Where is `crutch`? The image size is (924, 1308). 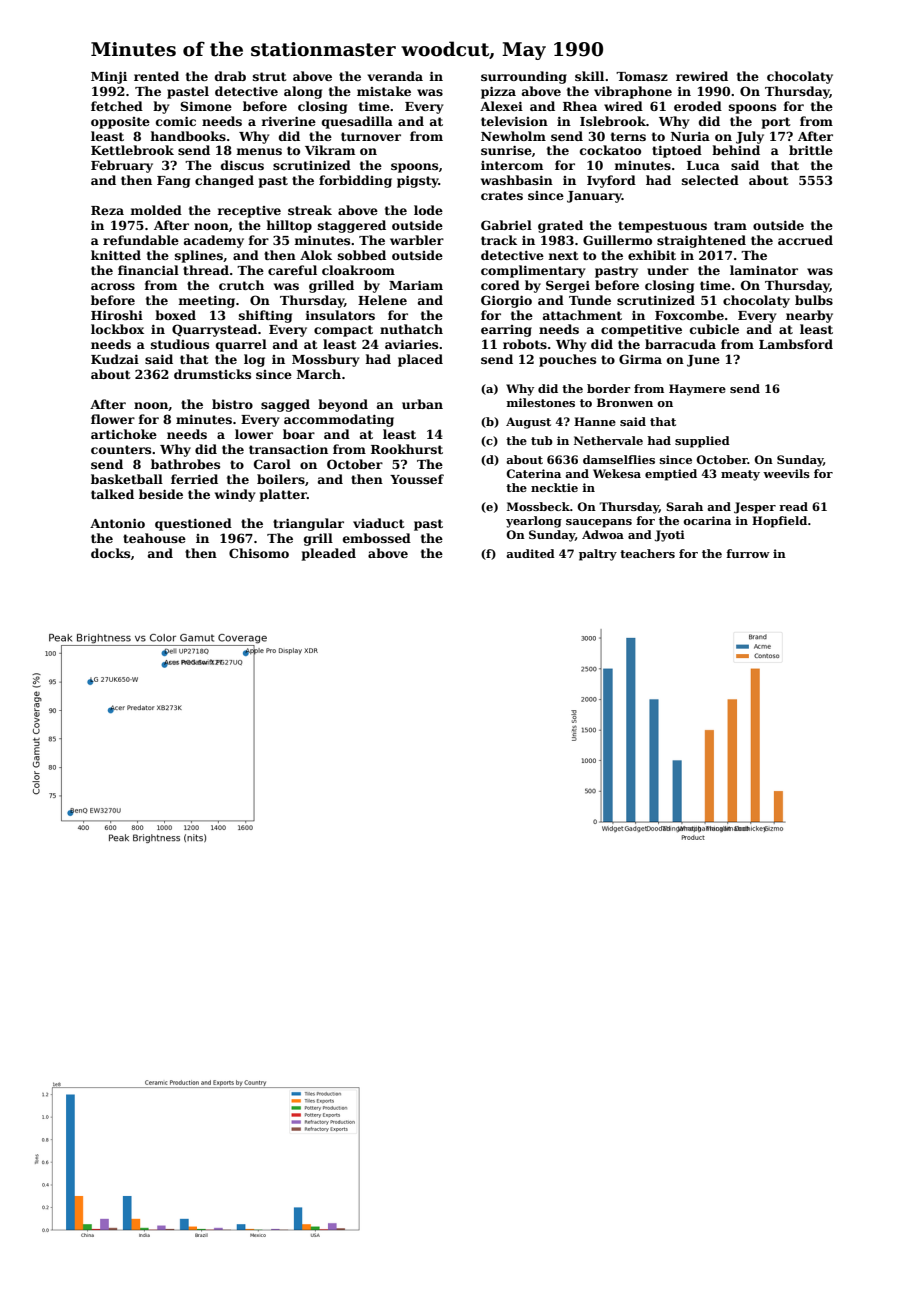 crutch is located at coordinates (241, 285).
